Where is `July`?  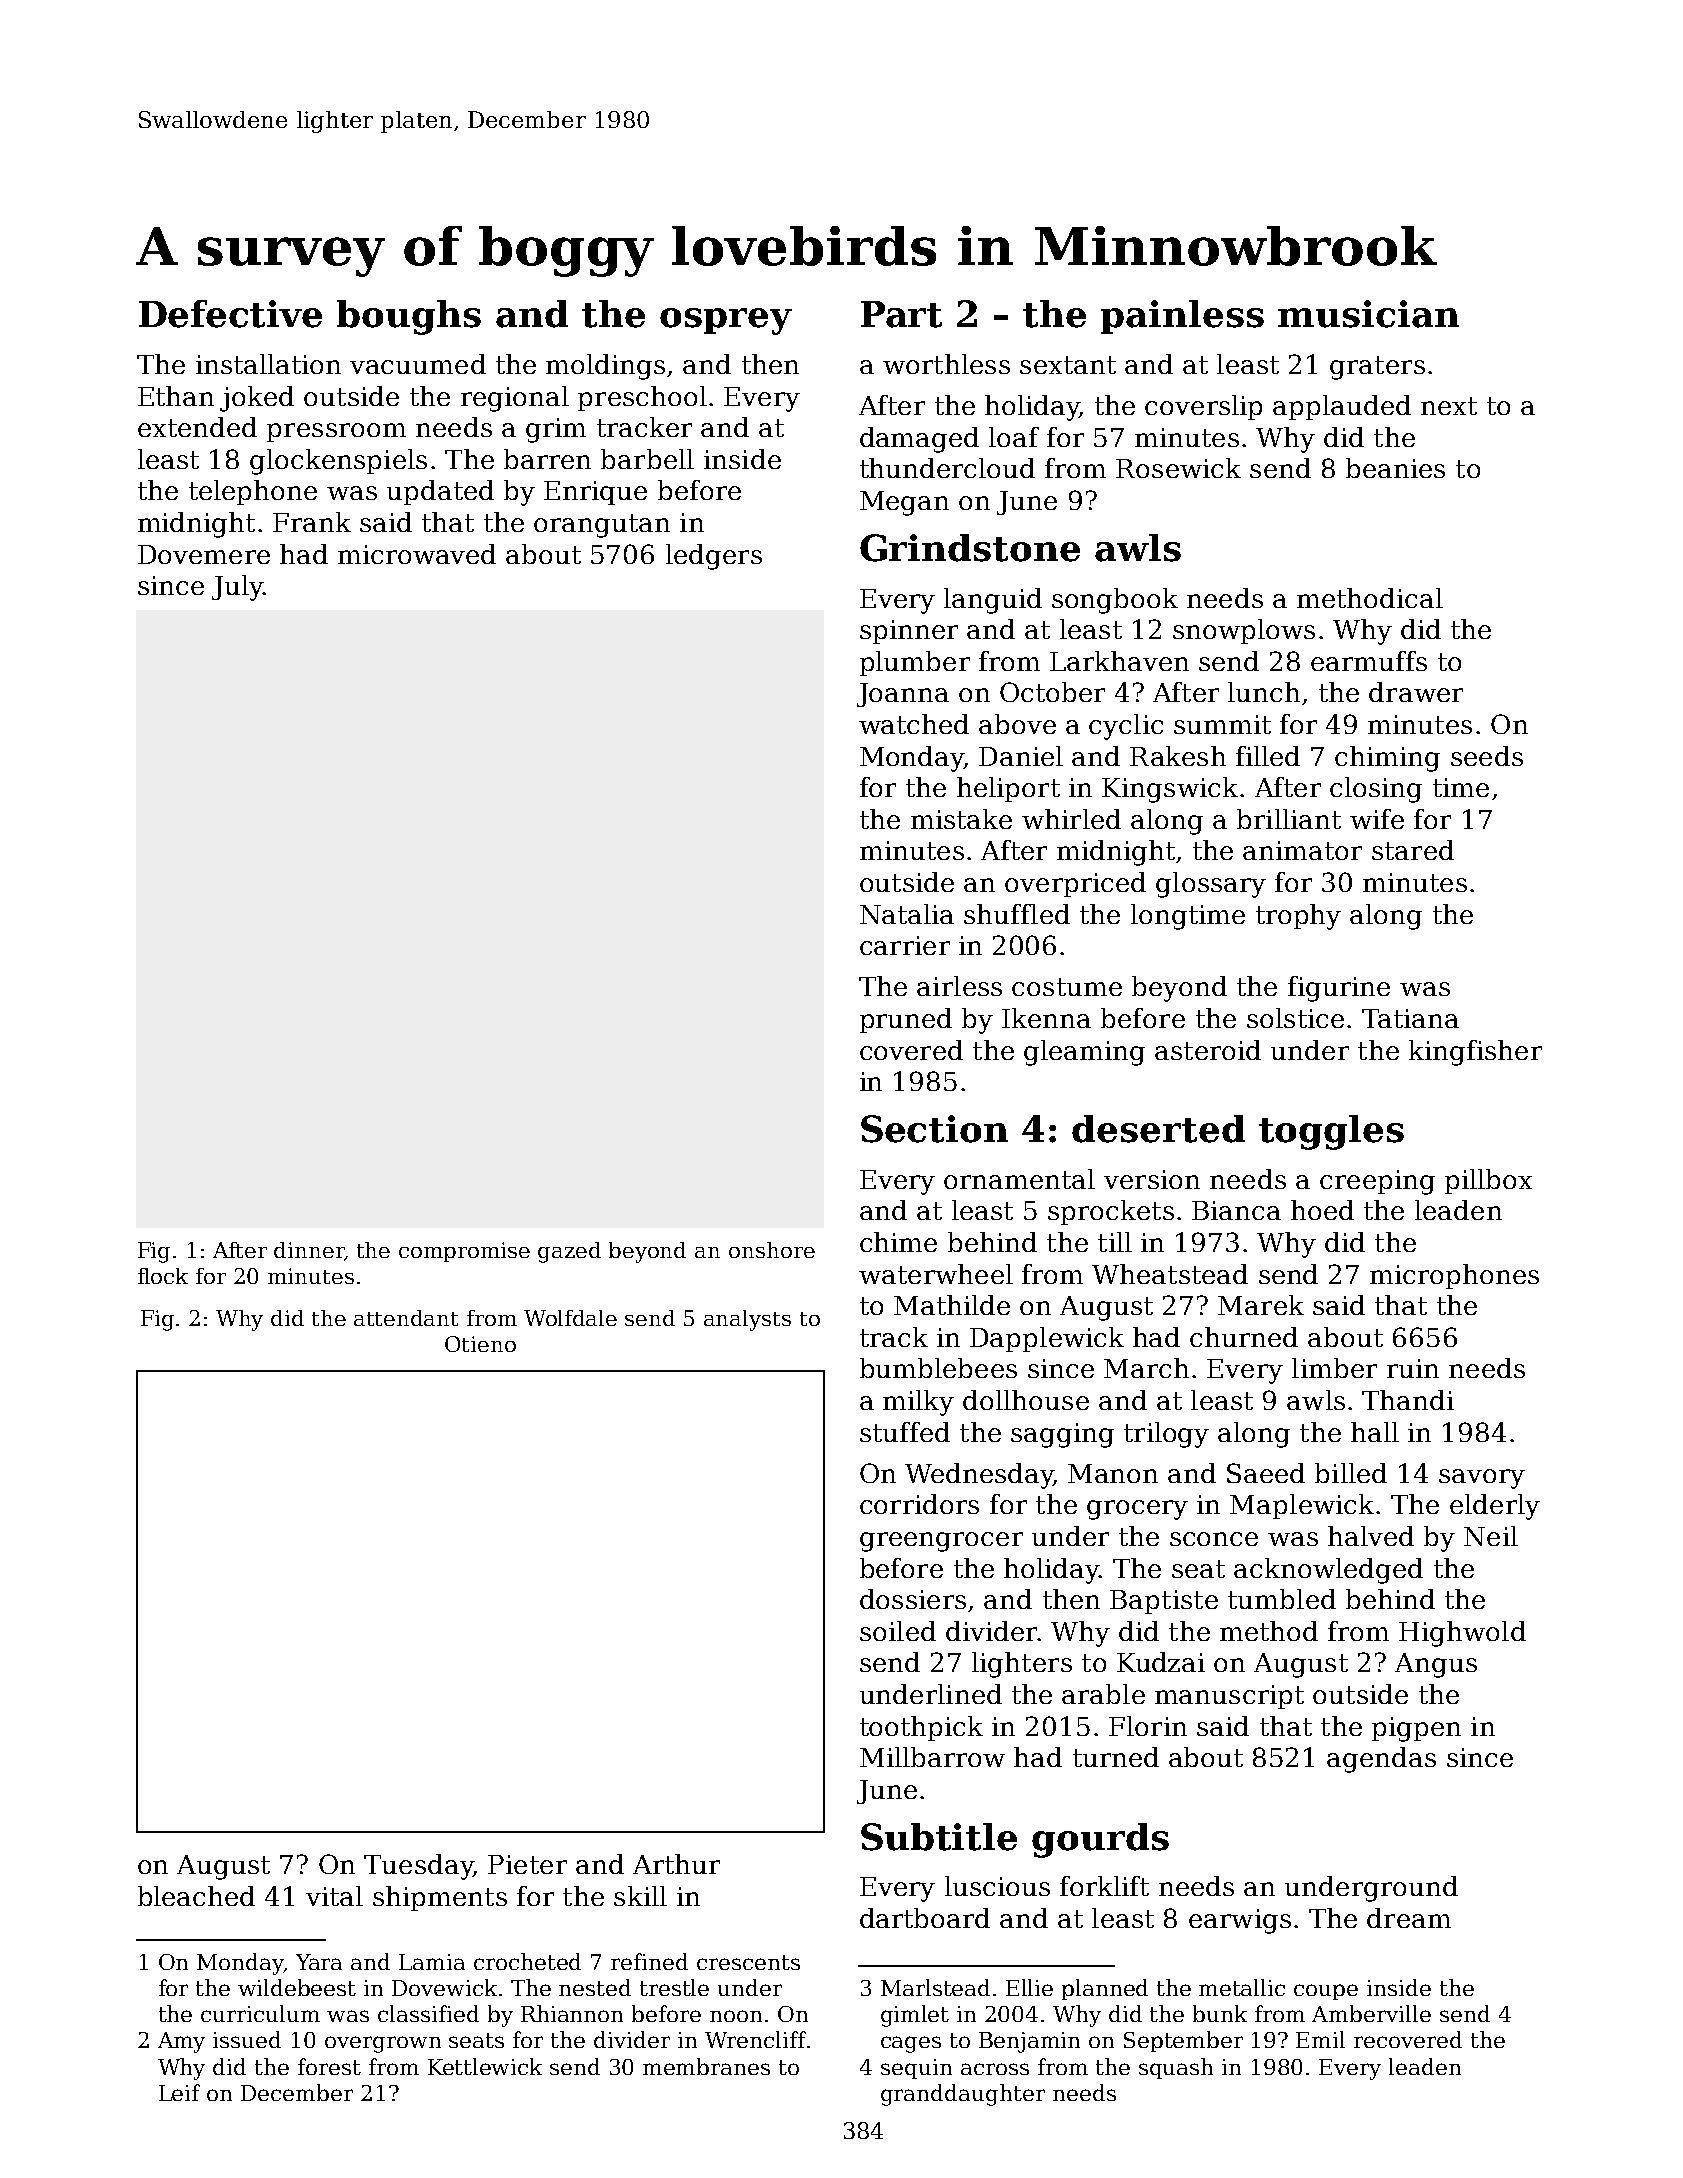
July is located at coordinates (237, 588).
